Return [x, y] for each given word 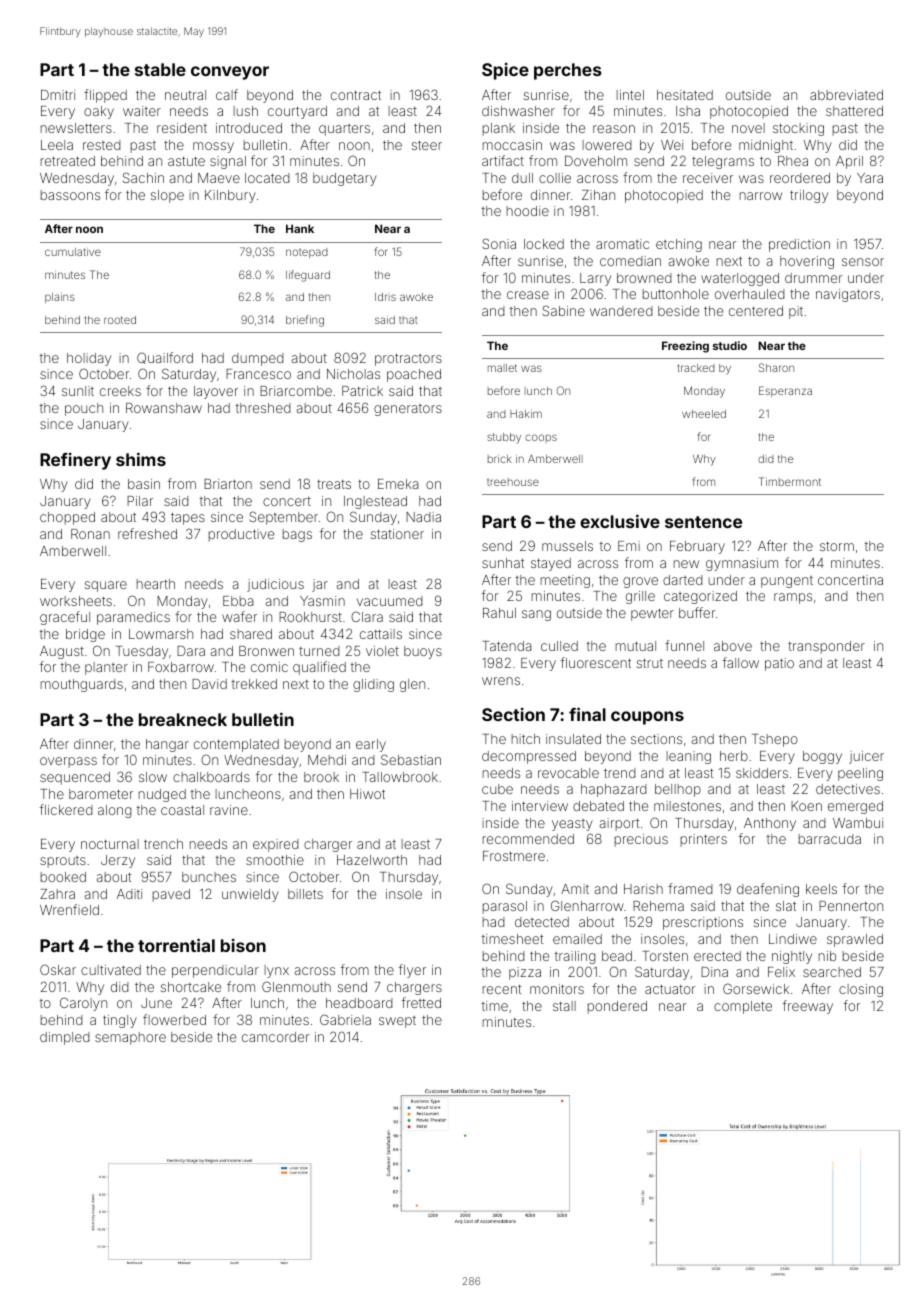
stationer [397, 534]
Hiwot [367, 794]
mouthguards [82, 685]
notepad [307, 253]
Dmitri [58, 95]
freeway [808, 1007]
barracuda [830, 839]
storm [837, 546]
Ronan [90, 534]
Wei [672, 145]
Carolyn [83, 1004]
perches [568, 71]
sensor [863, 262]
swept [397, 1022]
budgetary [345, 179]
